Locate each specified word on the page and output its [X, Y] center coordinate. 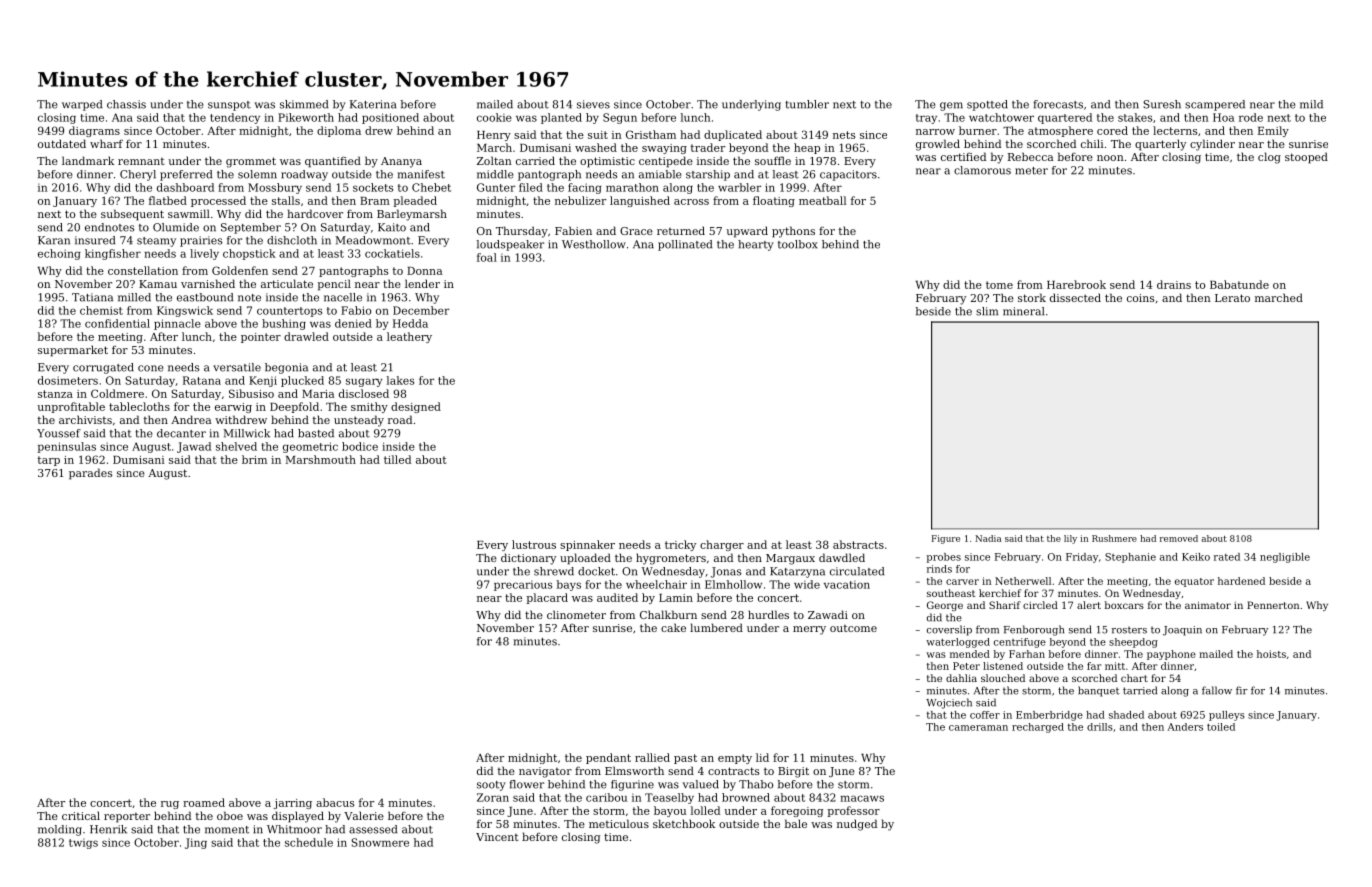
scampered [1215, 105]
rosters [1129, 630]
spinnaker [587, 545]
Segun [620, 118]
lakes [400, 380]
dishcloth [292, 240]
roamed [204, 802]
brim [254, 459]
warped [82, 105]
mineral [1023, 311]
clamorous [982, 170]
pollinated [685, 245]
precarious [523, 585]
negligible [1285, 558]
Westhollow [594, 244]
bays [569, 585]
